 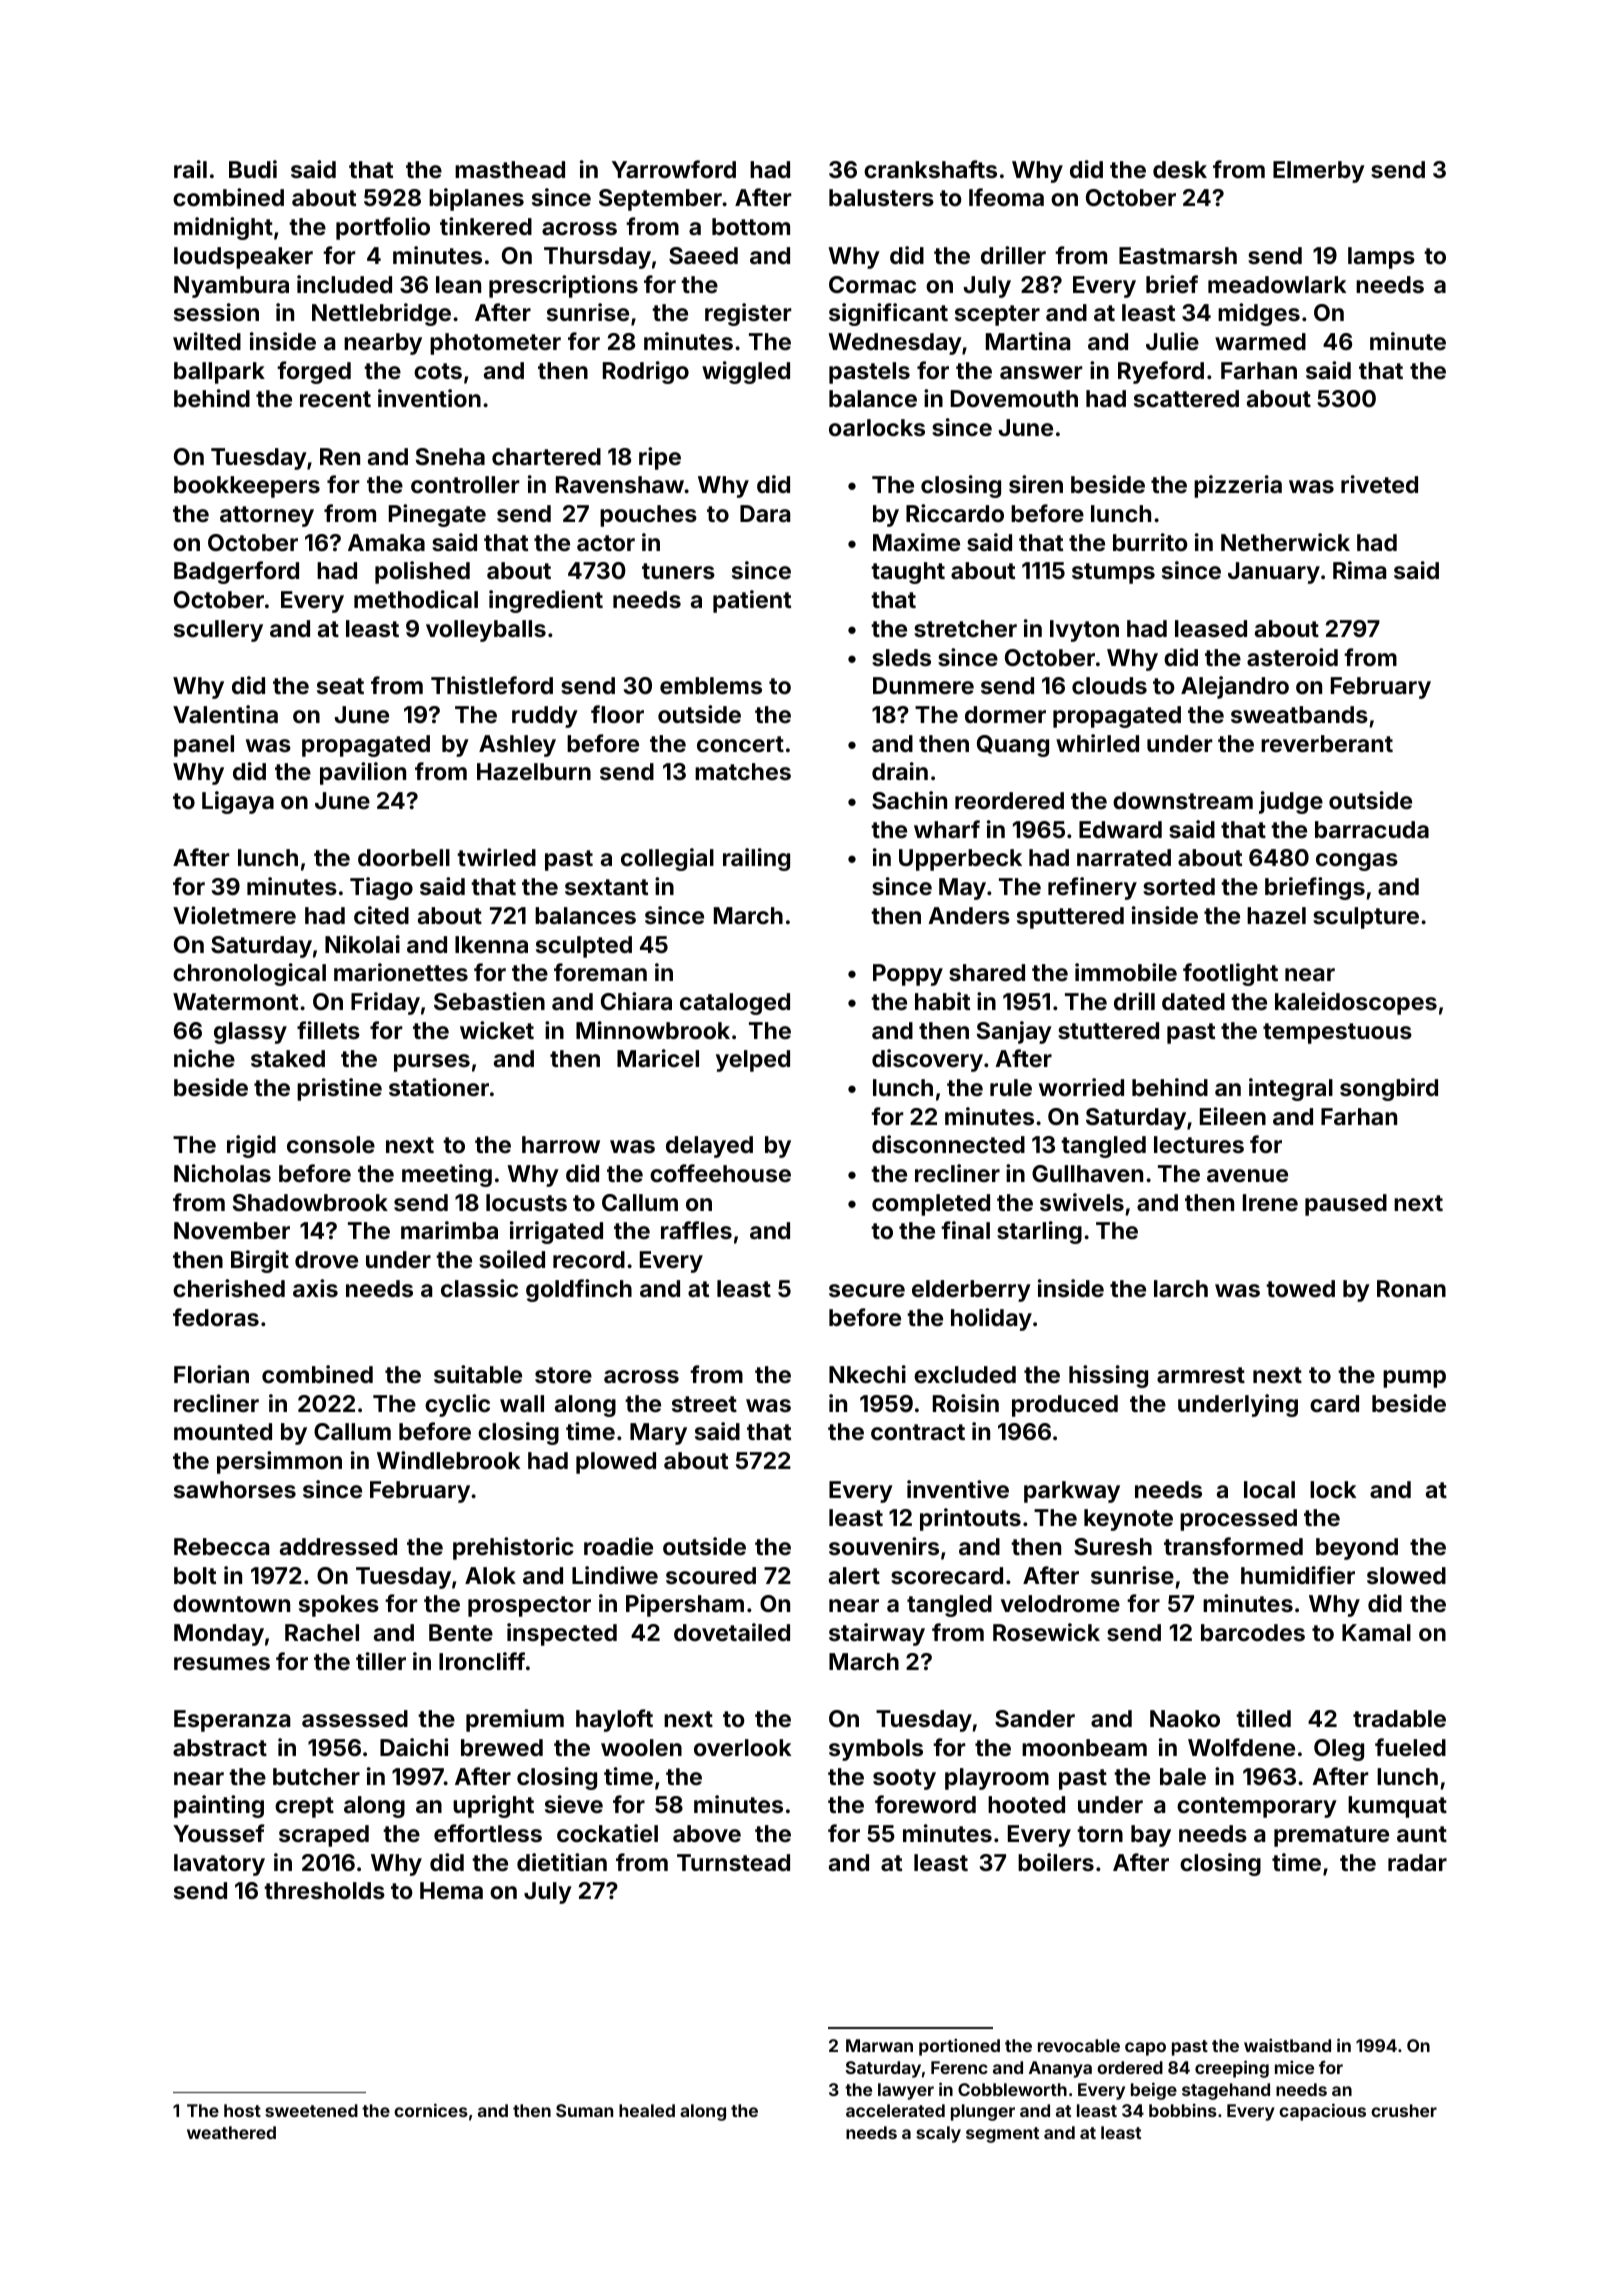 What do you see at coordinates (1211, 628) in the screenshot?
I see `leased` at bounding box center [1211, 628].
